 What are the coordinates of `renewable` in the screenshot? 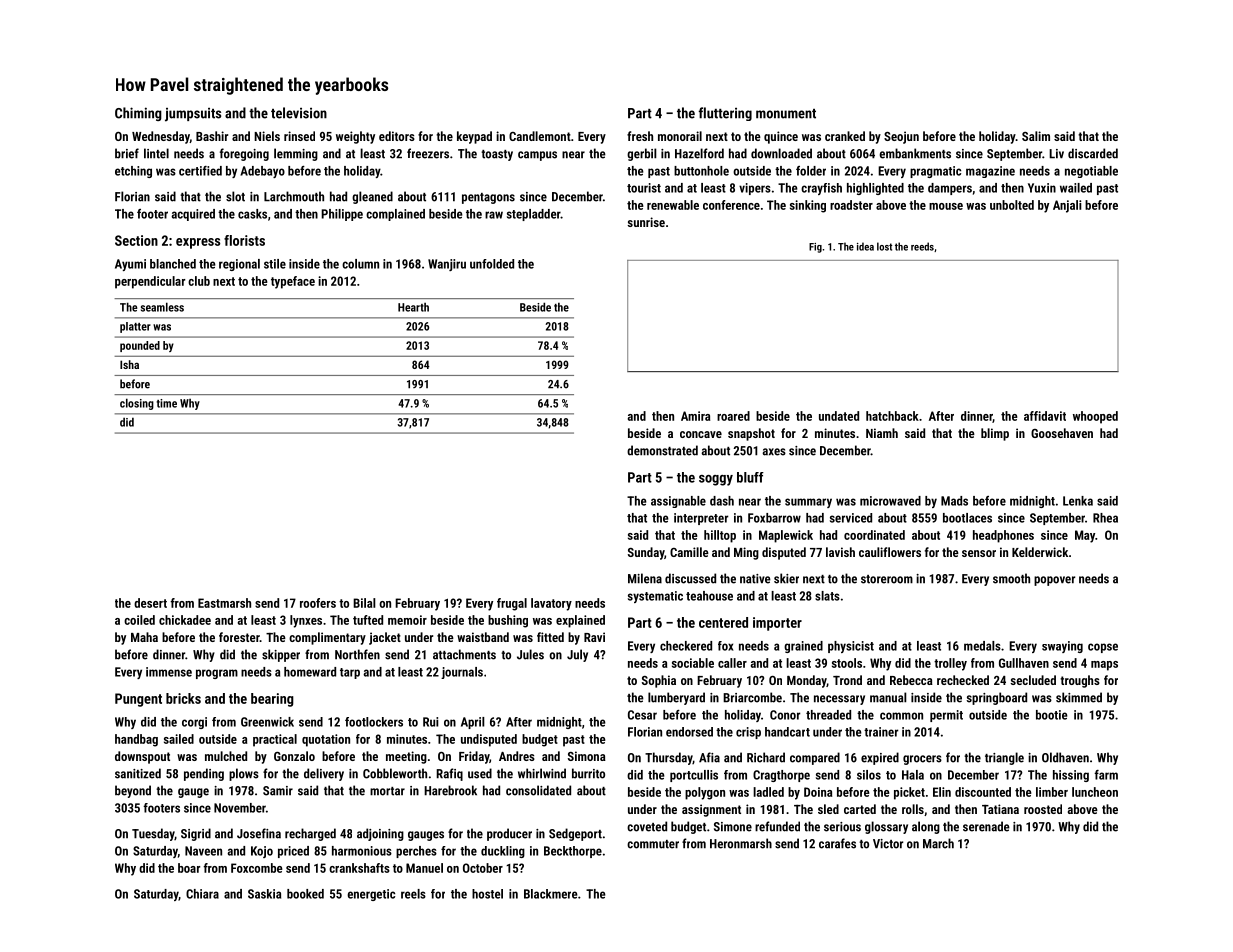 It's located at (673, 205).
